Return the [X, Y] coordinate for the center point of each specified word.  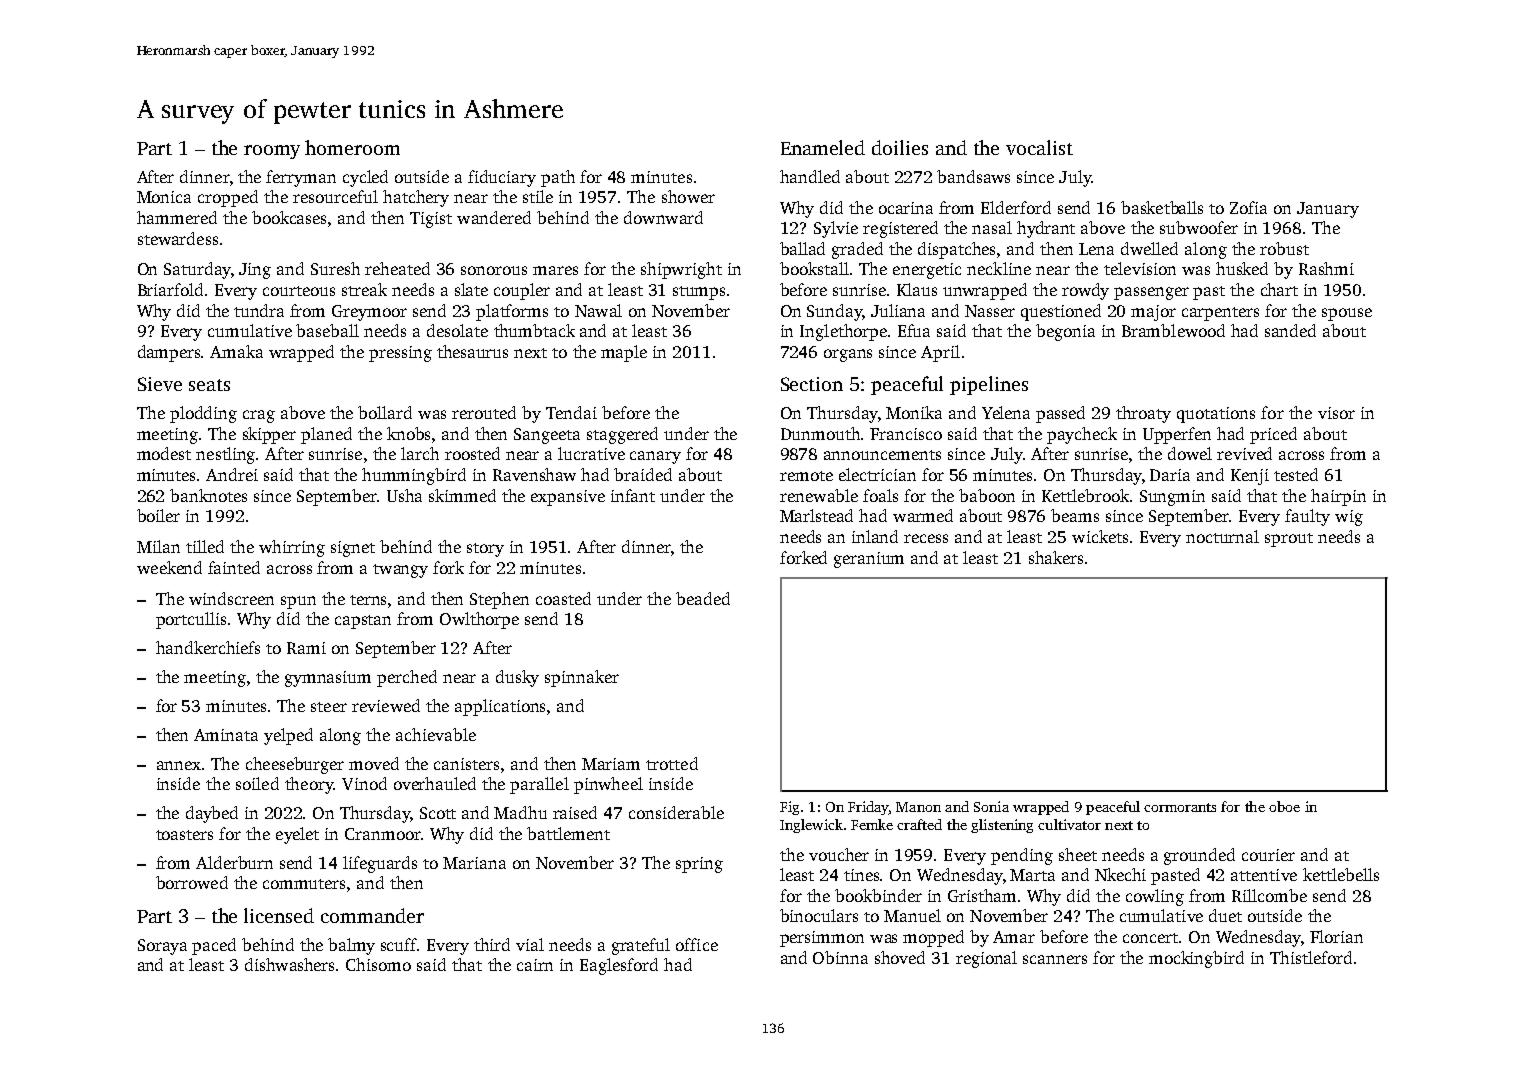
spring [699, 865]
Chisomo [378, 964]
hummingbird [414, 476]
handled [810, 176]
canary [655, 457]
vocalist [1039, 147]
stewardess [178, 238]
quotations [1216, 415]
